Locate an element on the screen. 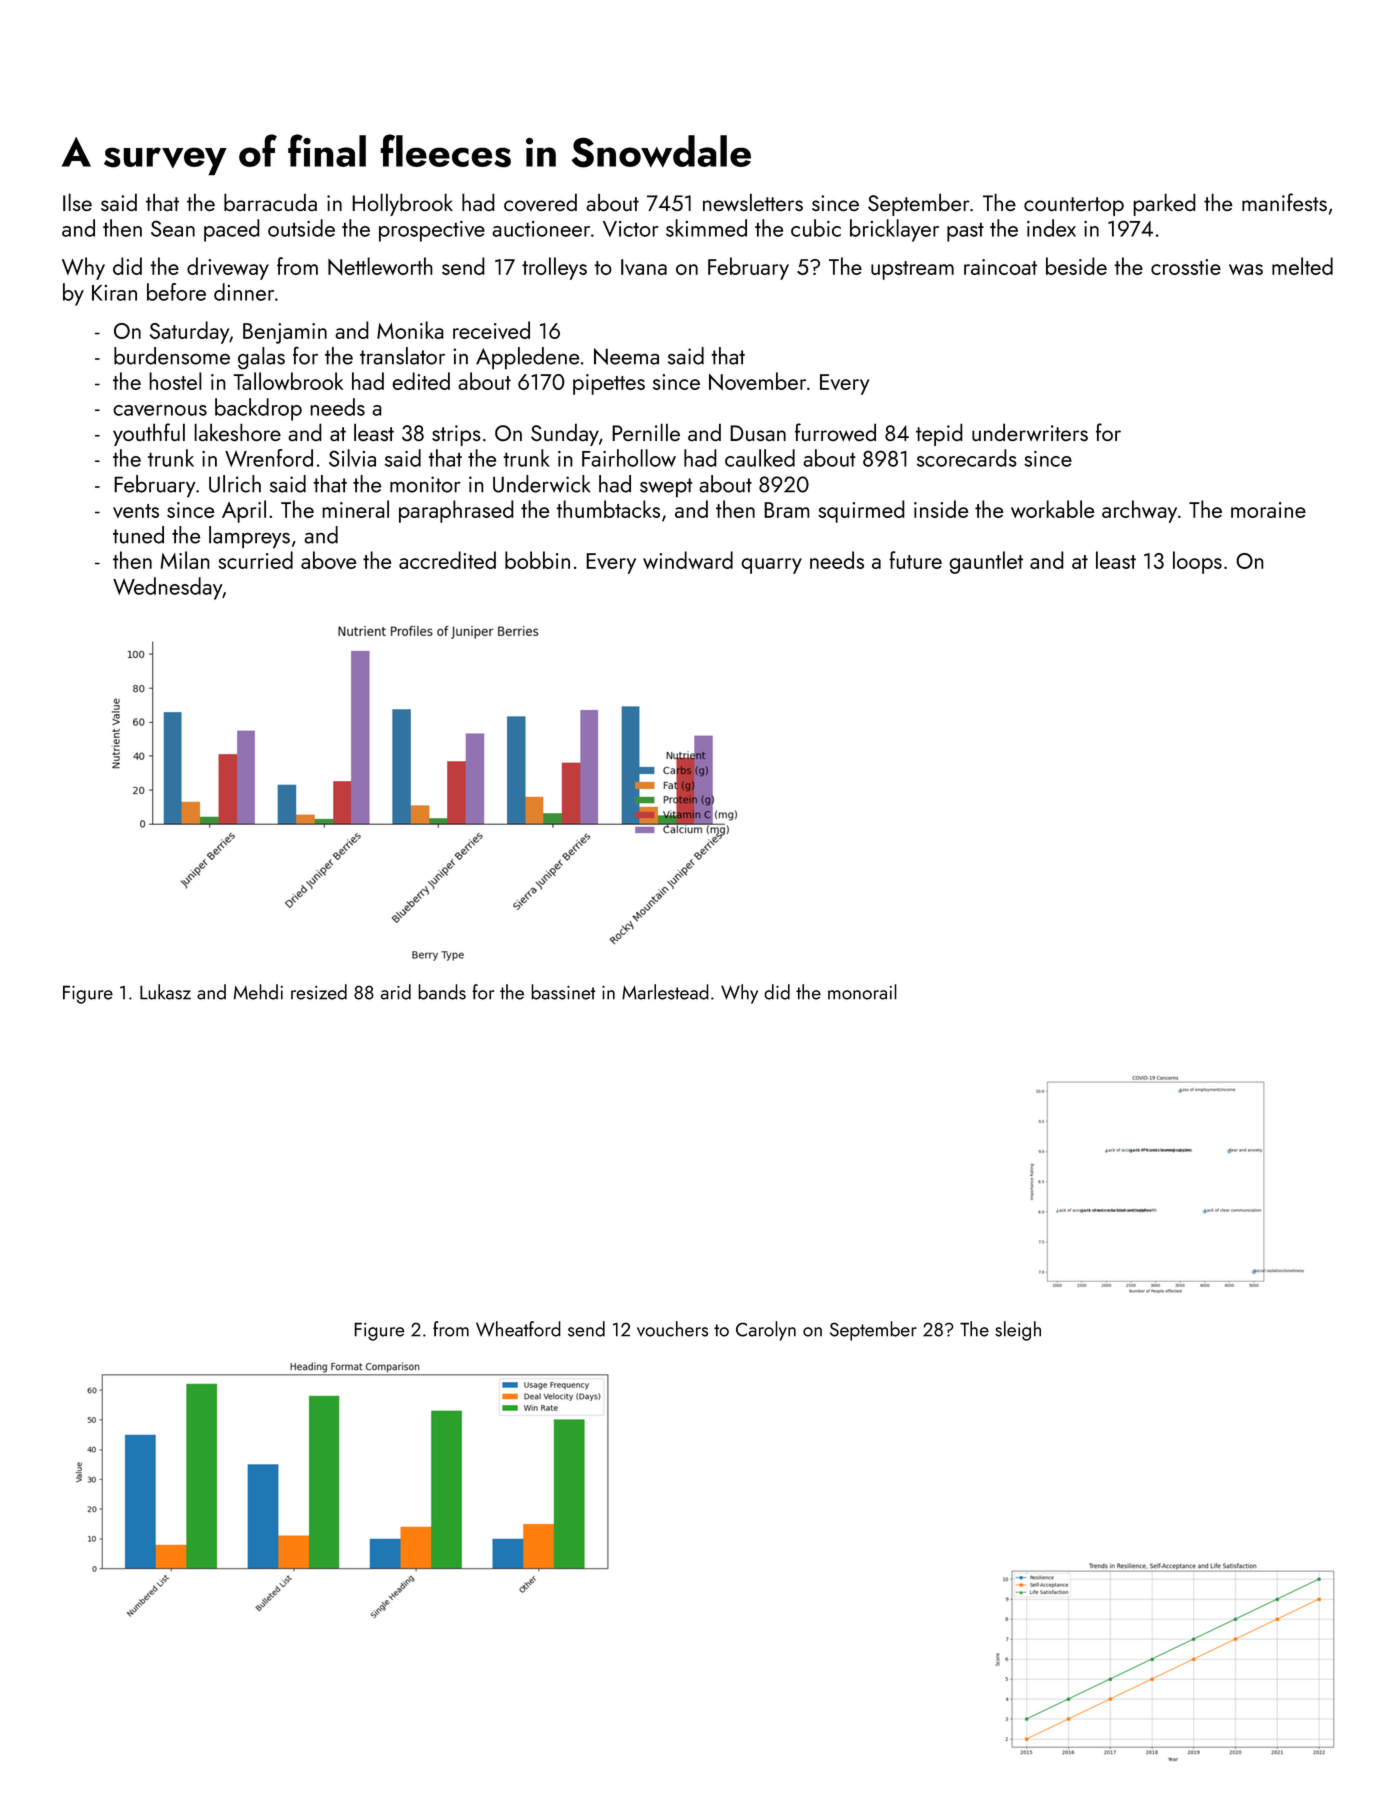 The height and width of the screenshot is (1806, 1396). cubic is located at coordinates (816, 228).
